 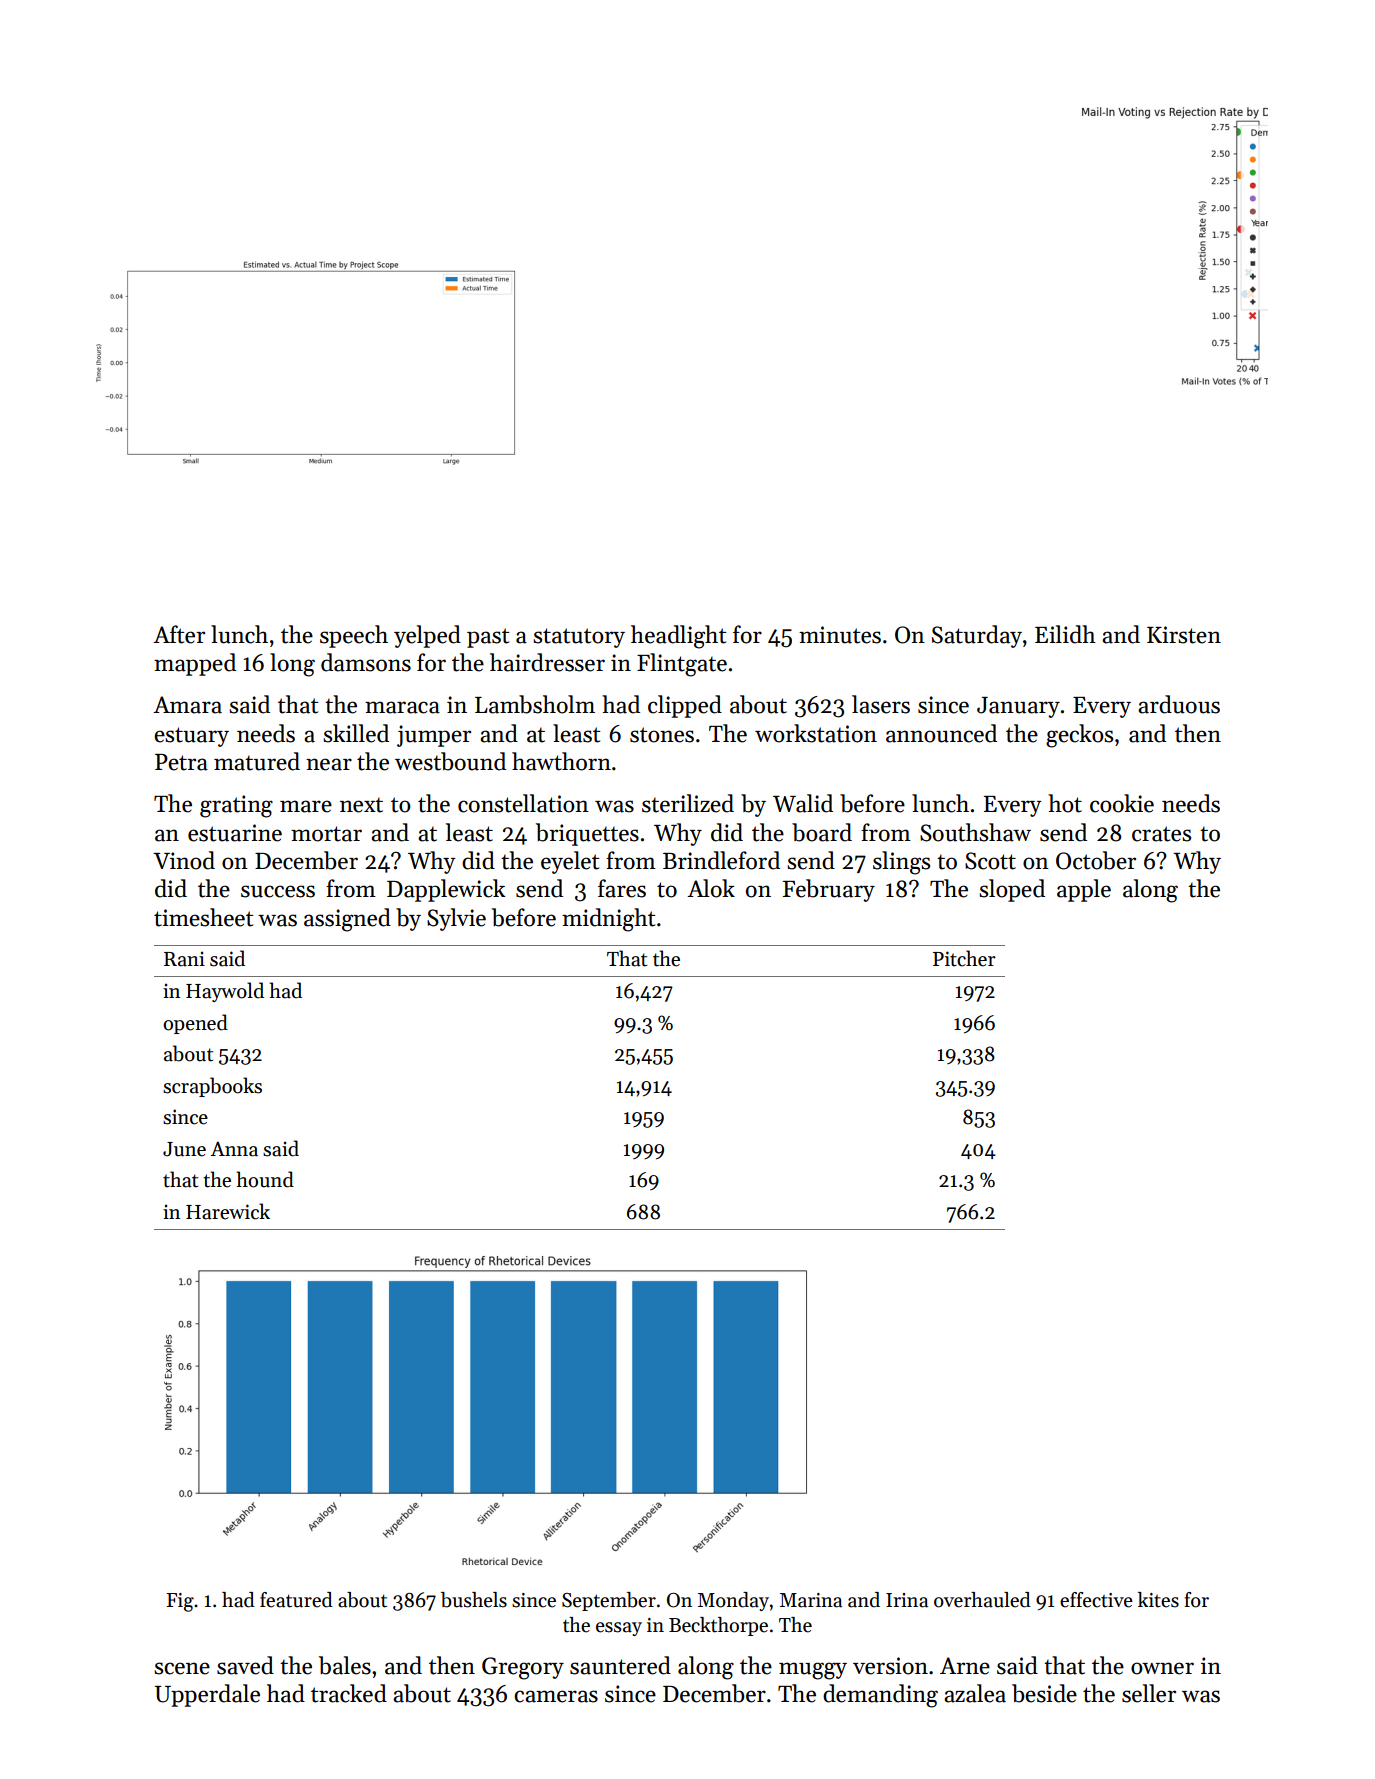 I want to click on success, so click(x=278, y=891).
